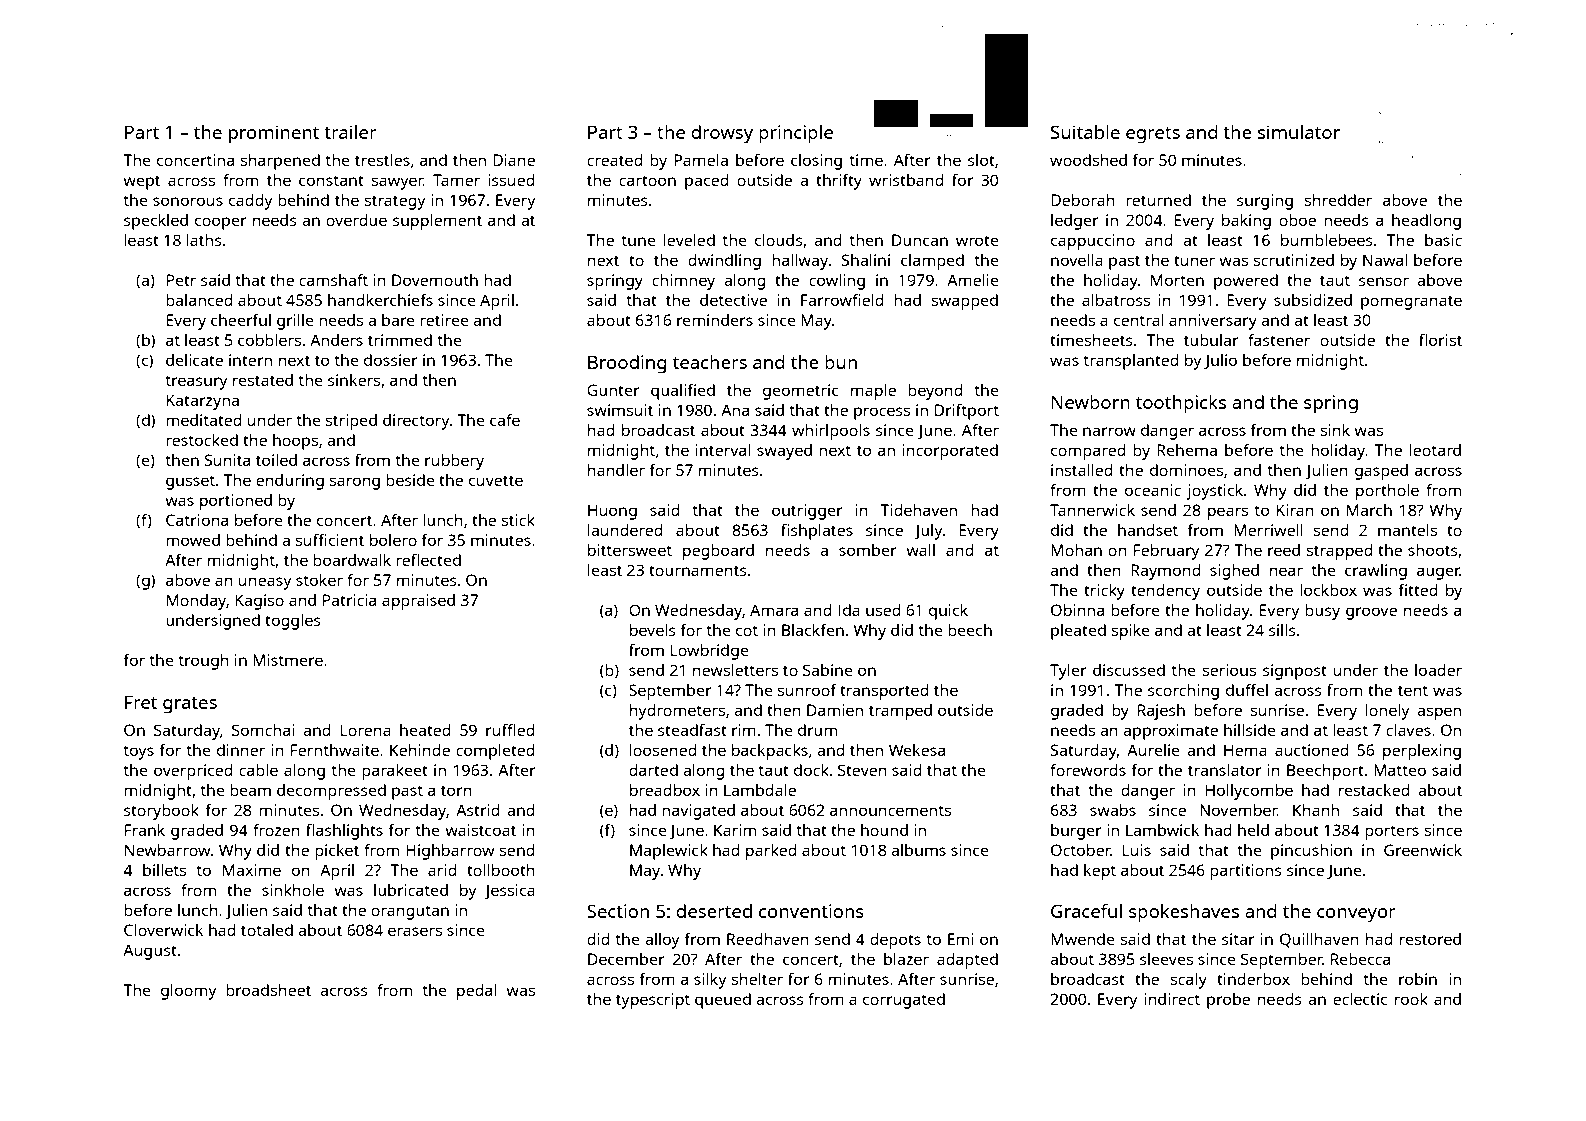 This screenshot has height=1121, width=1586. Describe the element at coordinates (620, 410) in the screenshot. I see `swimsuit` at that location.
